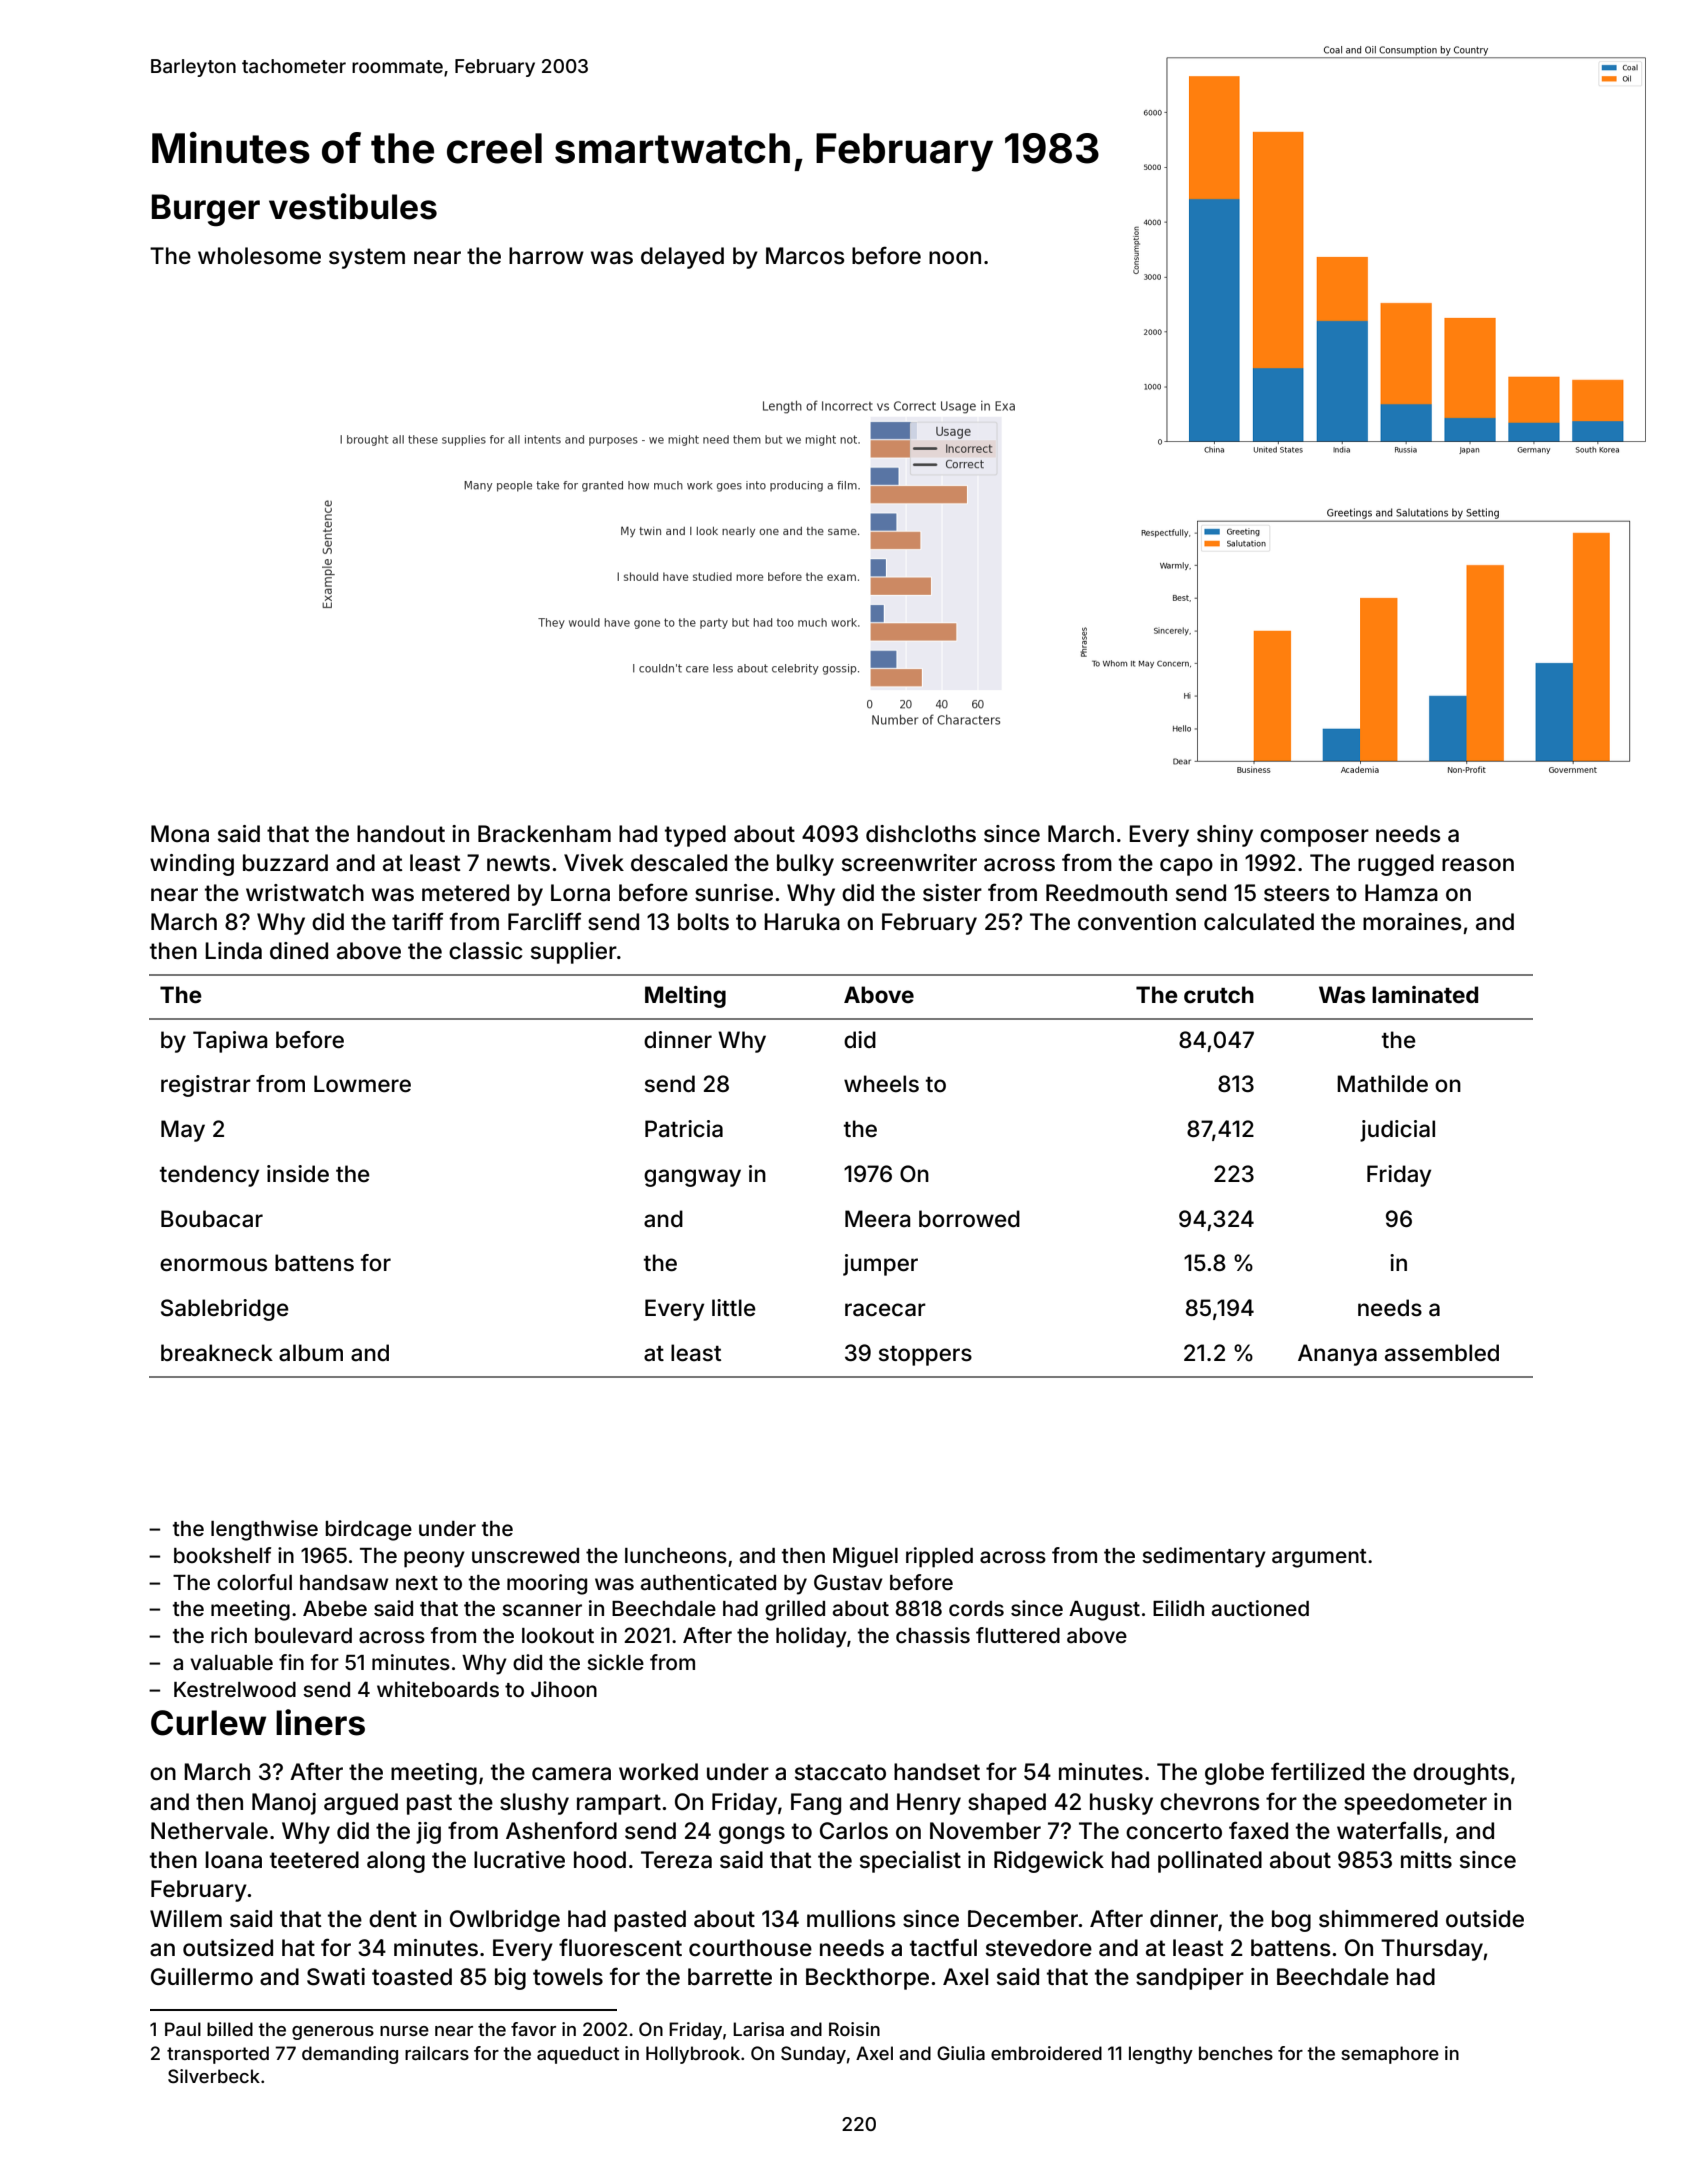  I want to click on luncheons, so click(676, 1555).
